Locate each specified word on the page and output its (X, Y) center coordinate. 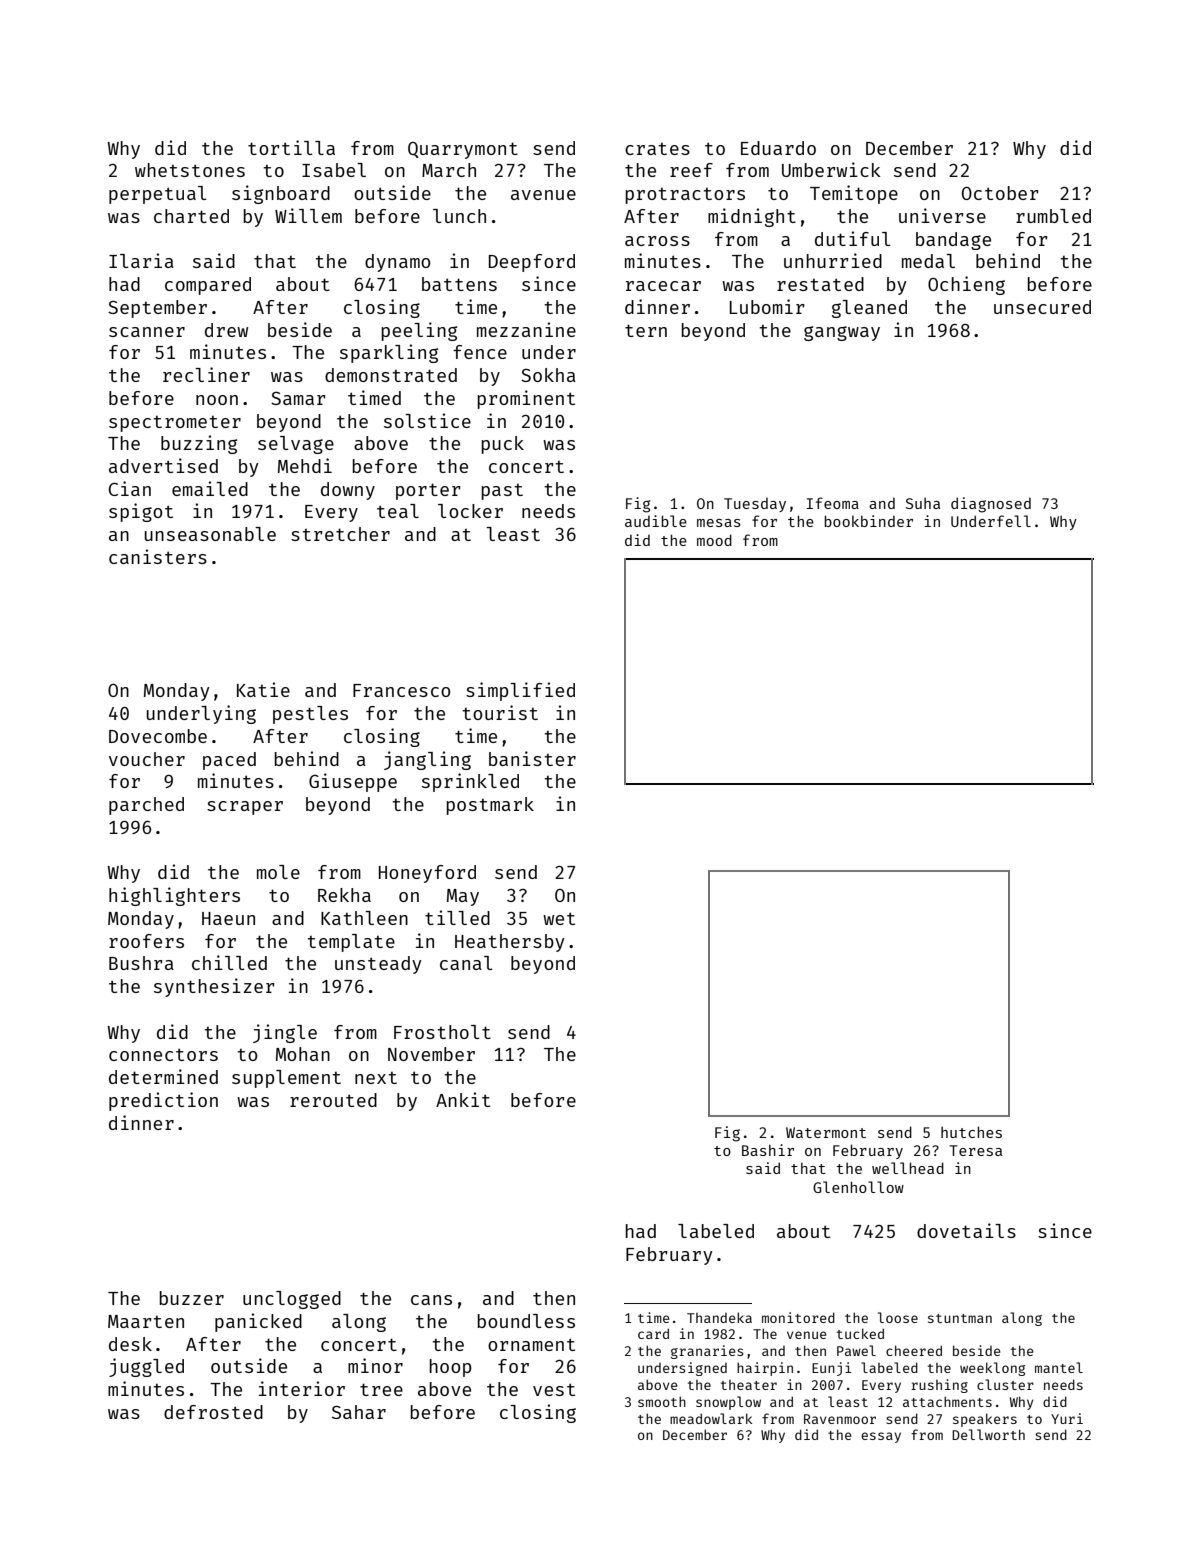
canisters (158, 556)
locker (470, 511)
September (157, 309)
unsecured (1042, 307)
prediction (163, 1101)
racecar (663, 286)
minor (375, 1365)
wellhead (908, 1168)
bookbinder (868, 521)
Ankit (463, 1099)
